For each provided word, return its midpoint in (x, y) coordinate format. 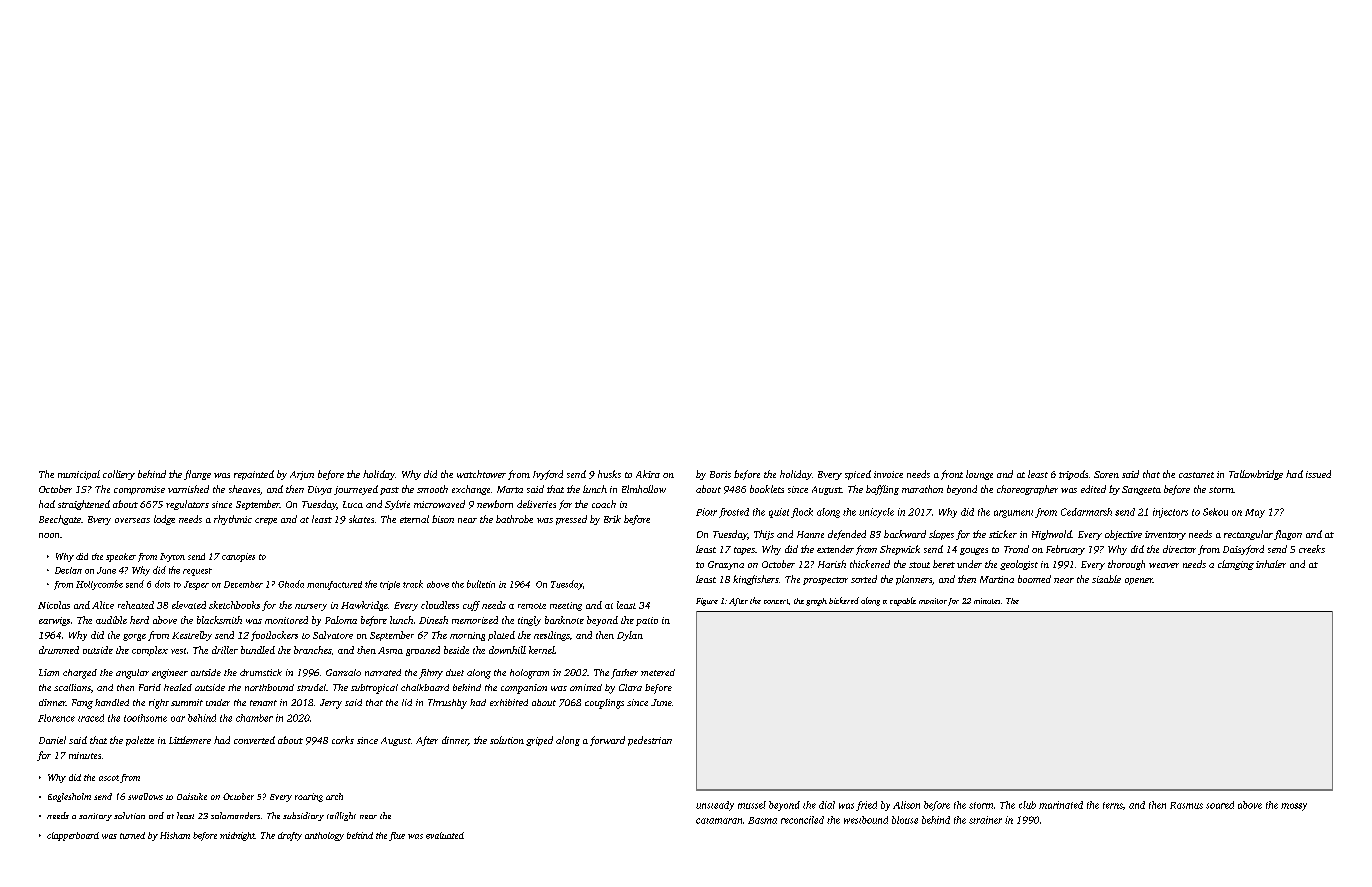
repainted (254, 475)
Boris (720, 474)
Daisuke (192, 796)
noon (49, 535)
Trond (1016, 549)
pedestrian (650, 741)
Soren (1106, 474)
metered (658, 672)
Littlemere (190, 740)
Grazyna (726, 565)
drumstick (261, 672)
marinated (1061, 805)
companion (524, 689)
